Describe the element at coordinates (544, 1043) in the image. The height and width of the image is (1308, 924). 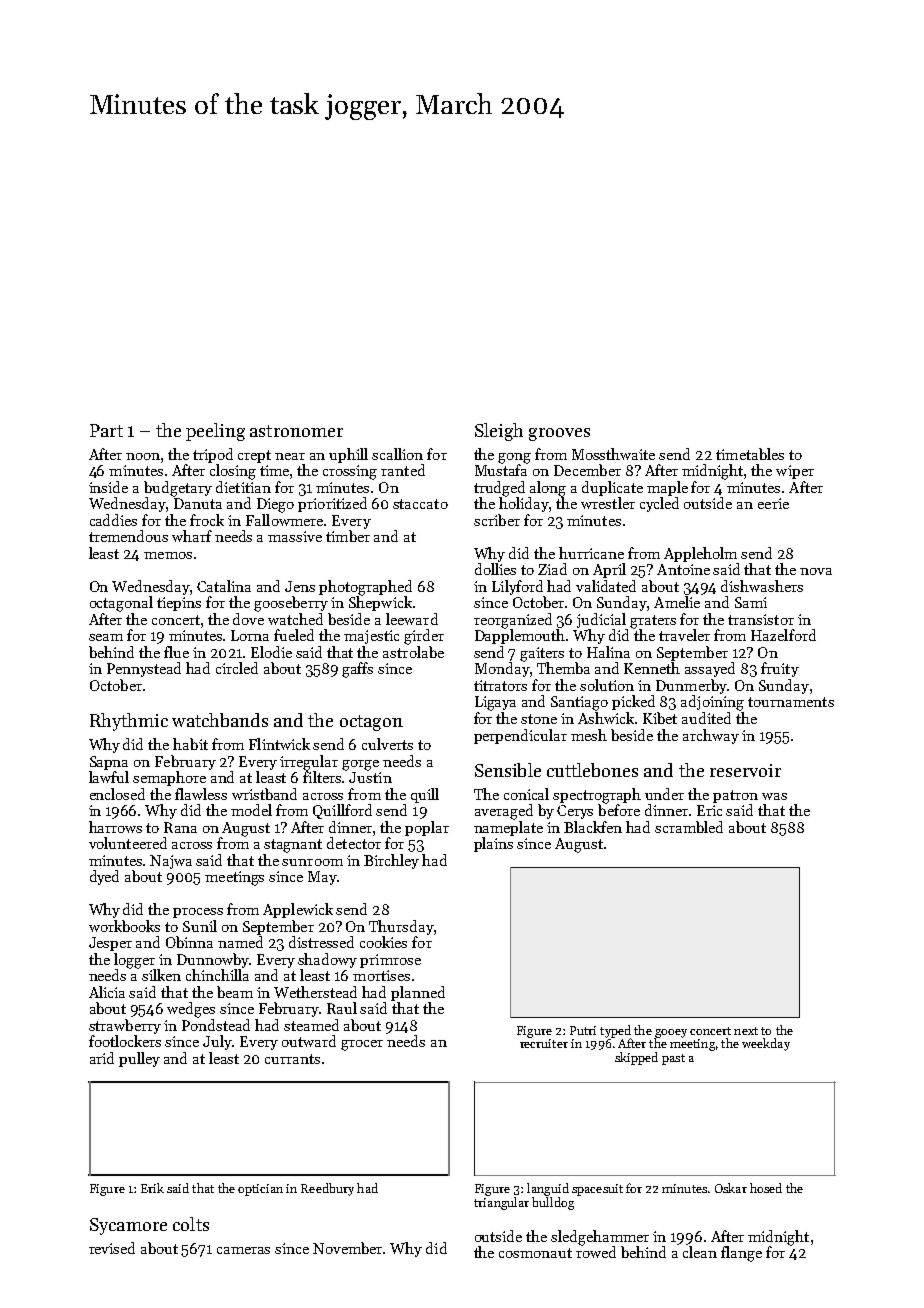
I see `recruiter` at that location.
